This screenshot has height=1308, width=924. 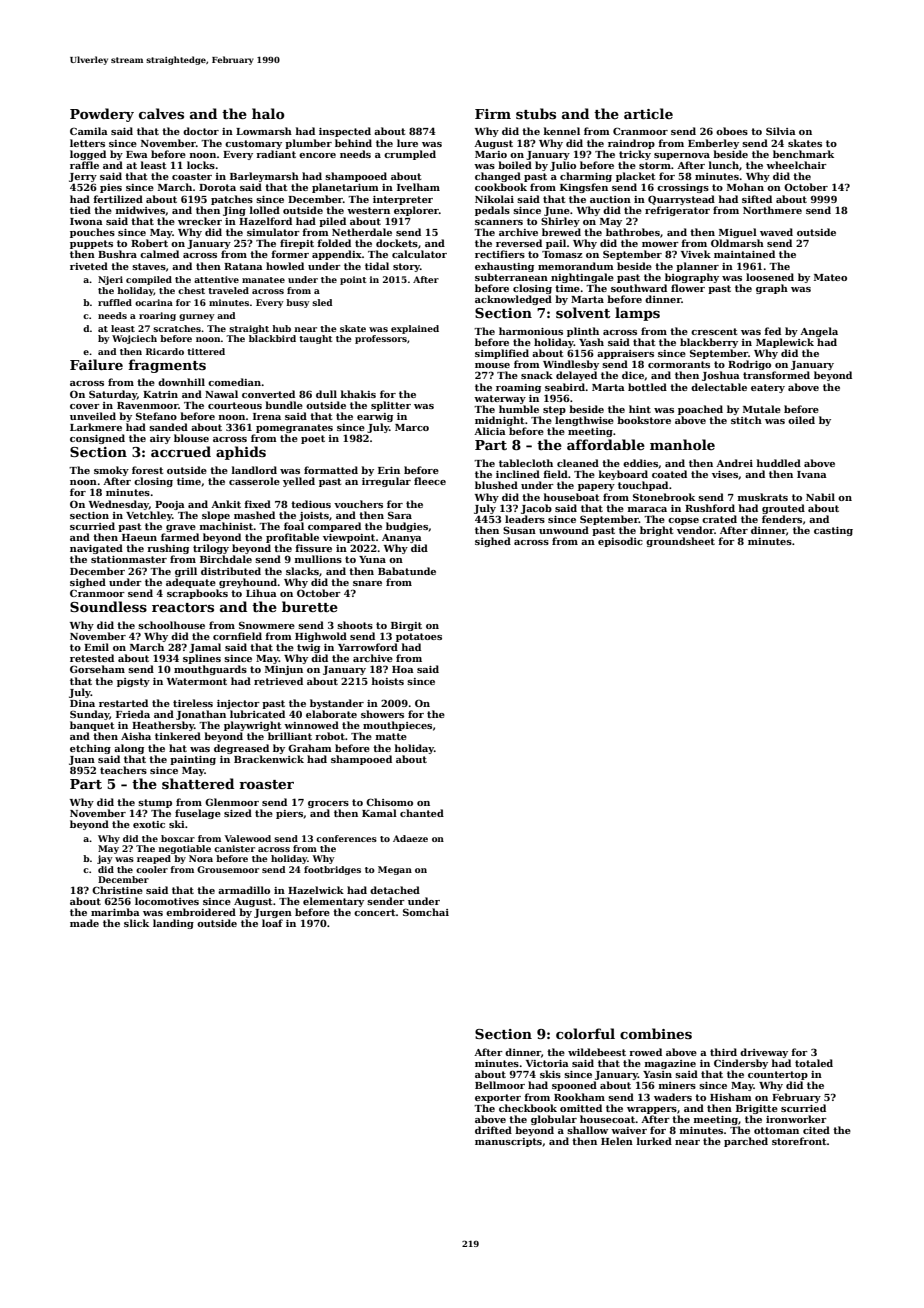 I want to click on manuscripts, so click(x=508, y=1142).
